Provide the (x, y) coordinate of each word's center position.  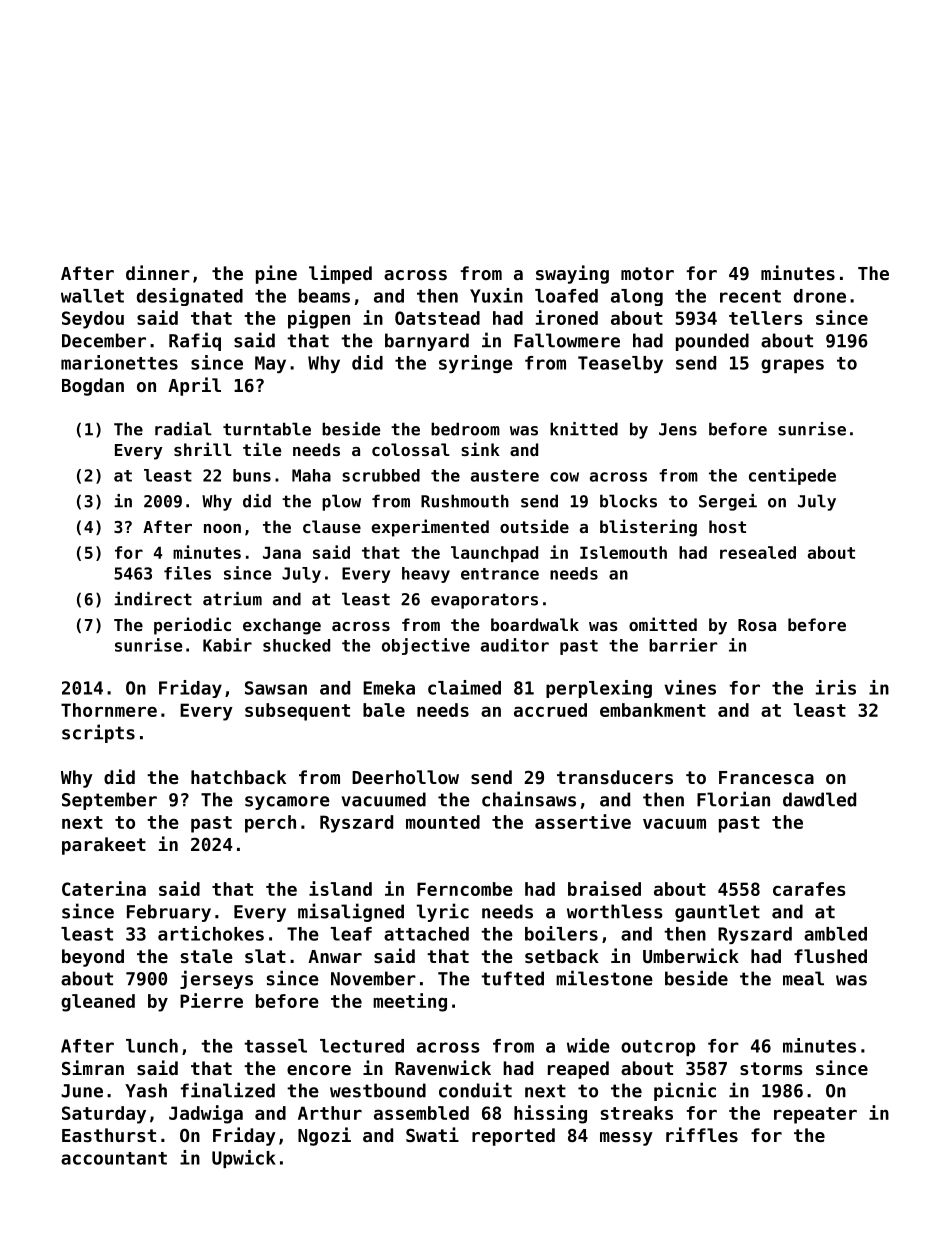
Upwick (244, 1159)
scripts (98, 733)
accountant (114, 1158)
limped (340, 274)
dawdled (819, 799)
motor (647, 273)
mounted (443, 822)
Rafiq (195, 341)
